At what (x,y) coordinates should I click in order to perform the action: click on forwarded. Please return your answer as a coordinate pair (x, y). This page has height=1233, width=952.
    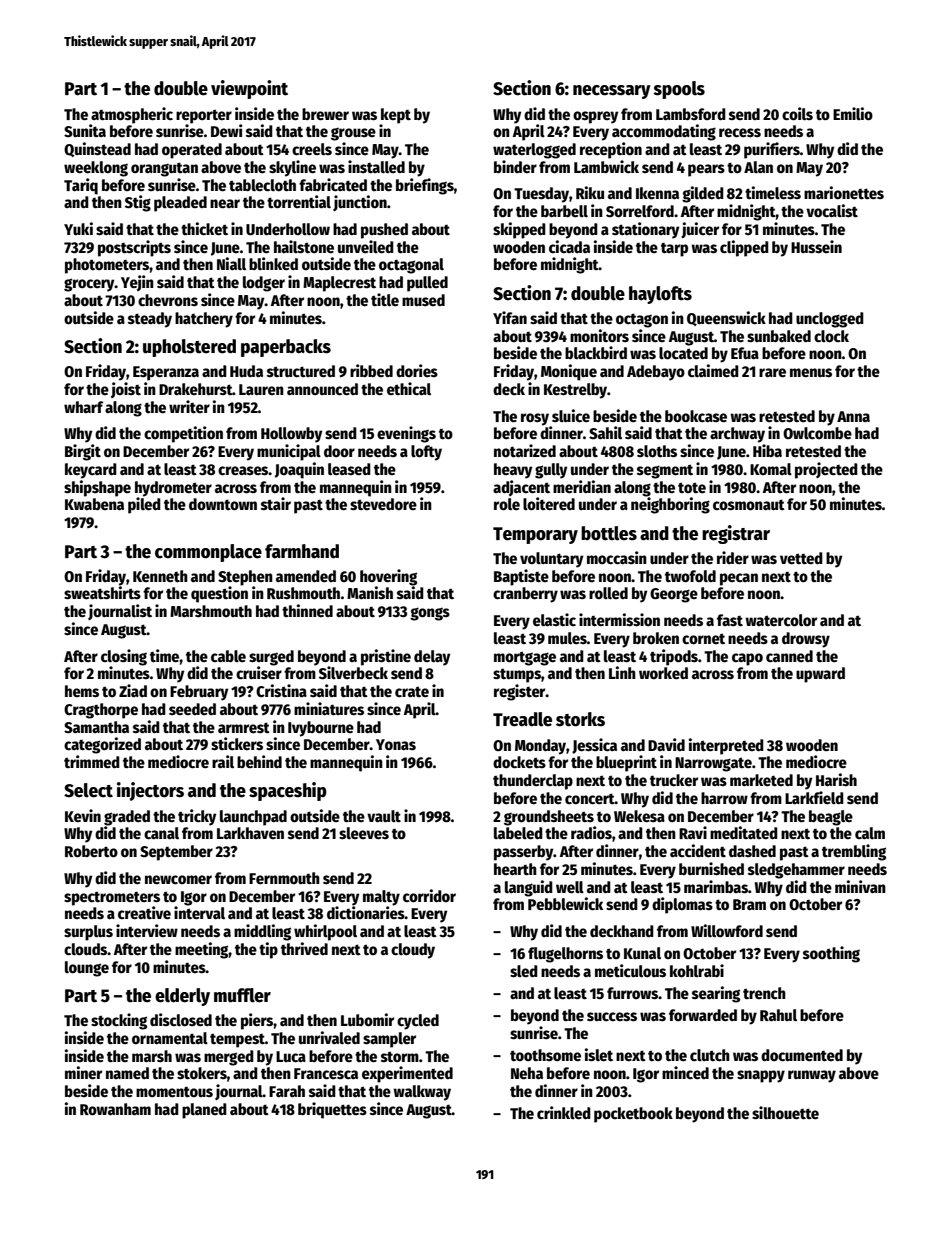
    Looking at the image, I should click on (703, 1015).
